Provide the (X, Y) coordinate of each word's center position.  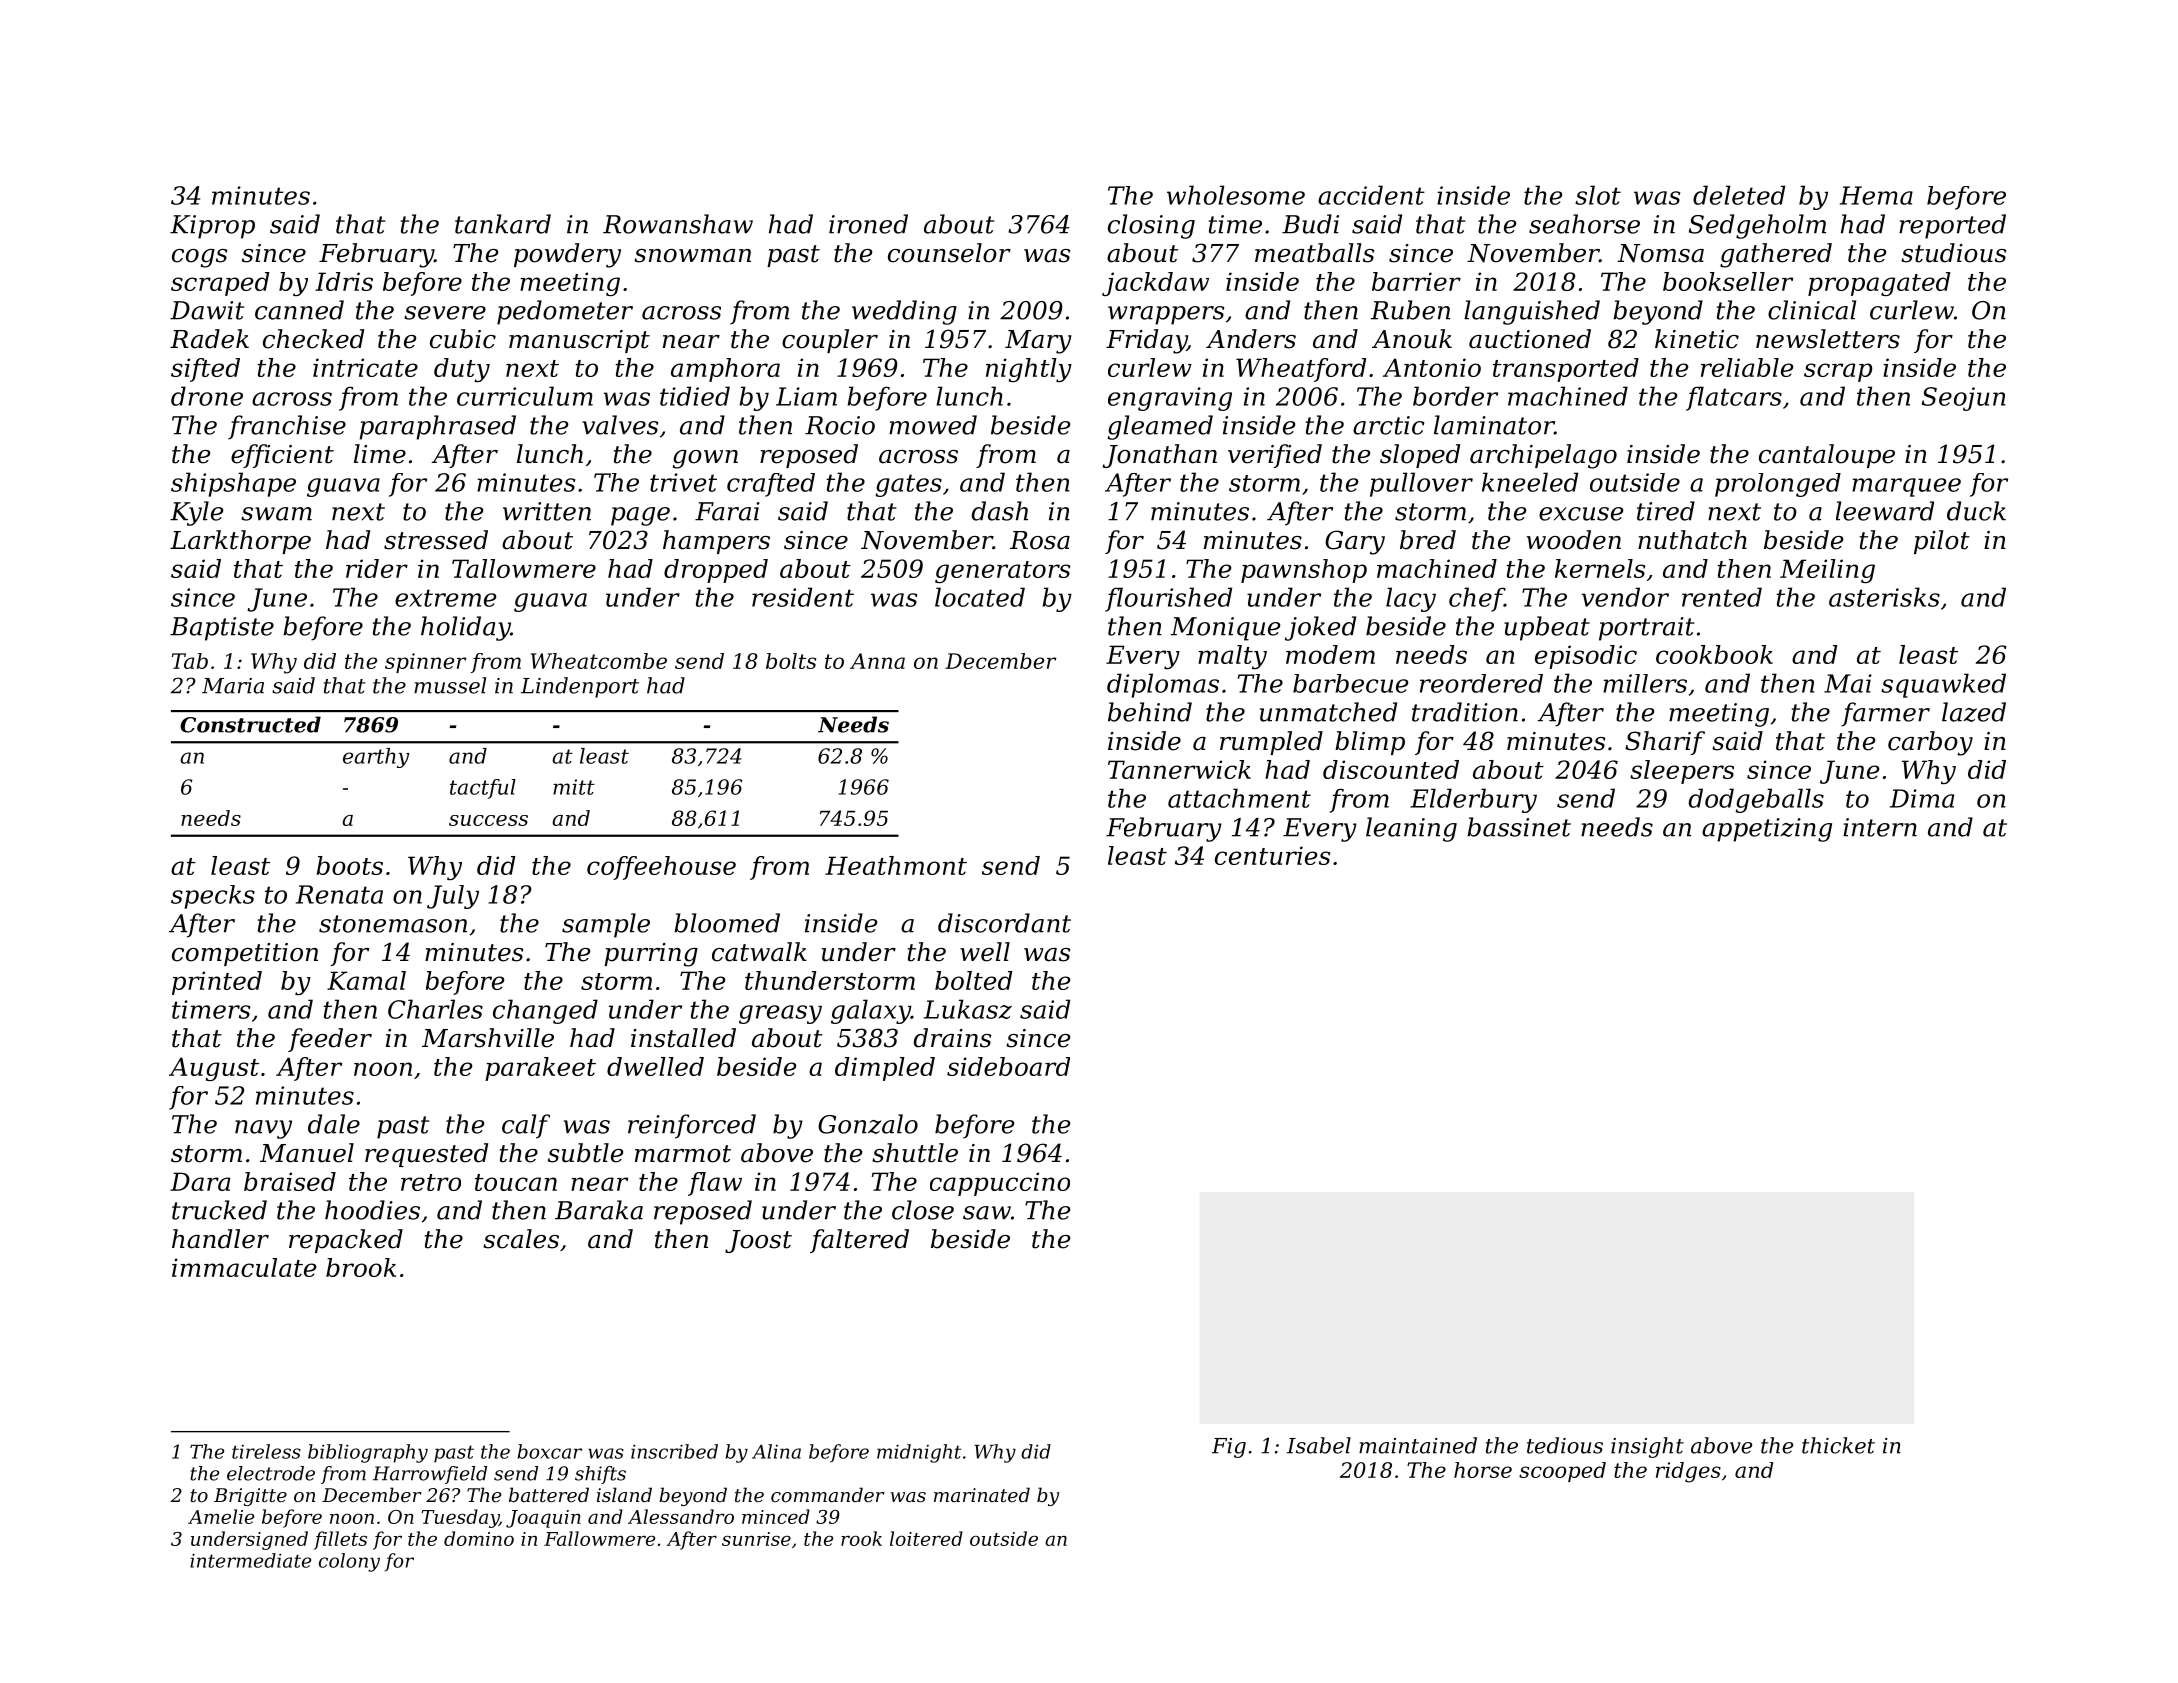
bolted (974, 980)
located (980, 597)
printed (217, 983)
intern (1880, 827)
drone (207, 396)
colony (349, 1562)
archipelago (1543, 456)
